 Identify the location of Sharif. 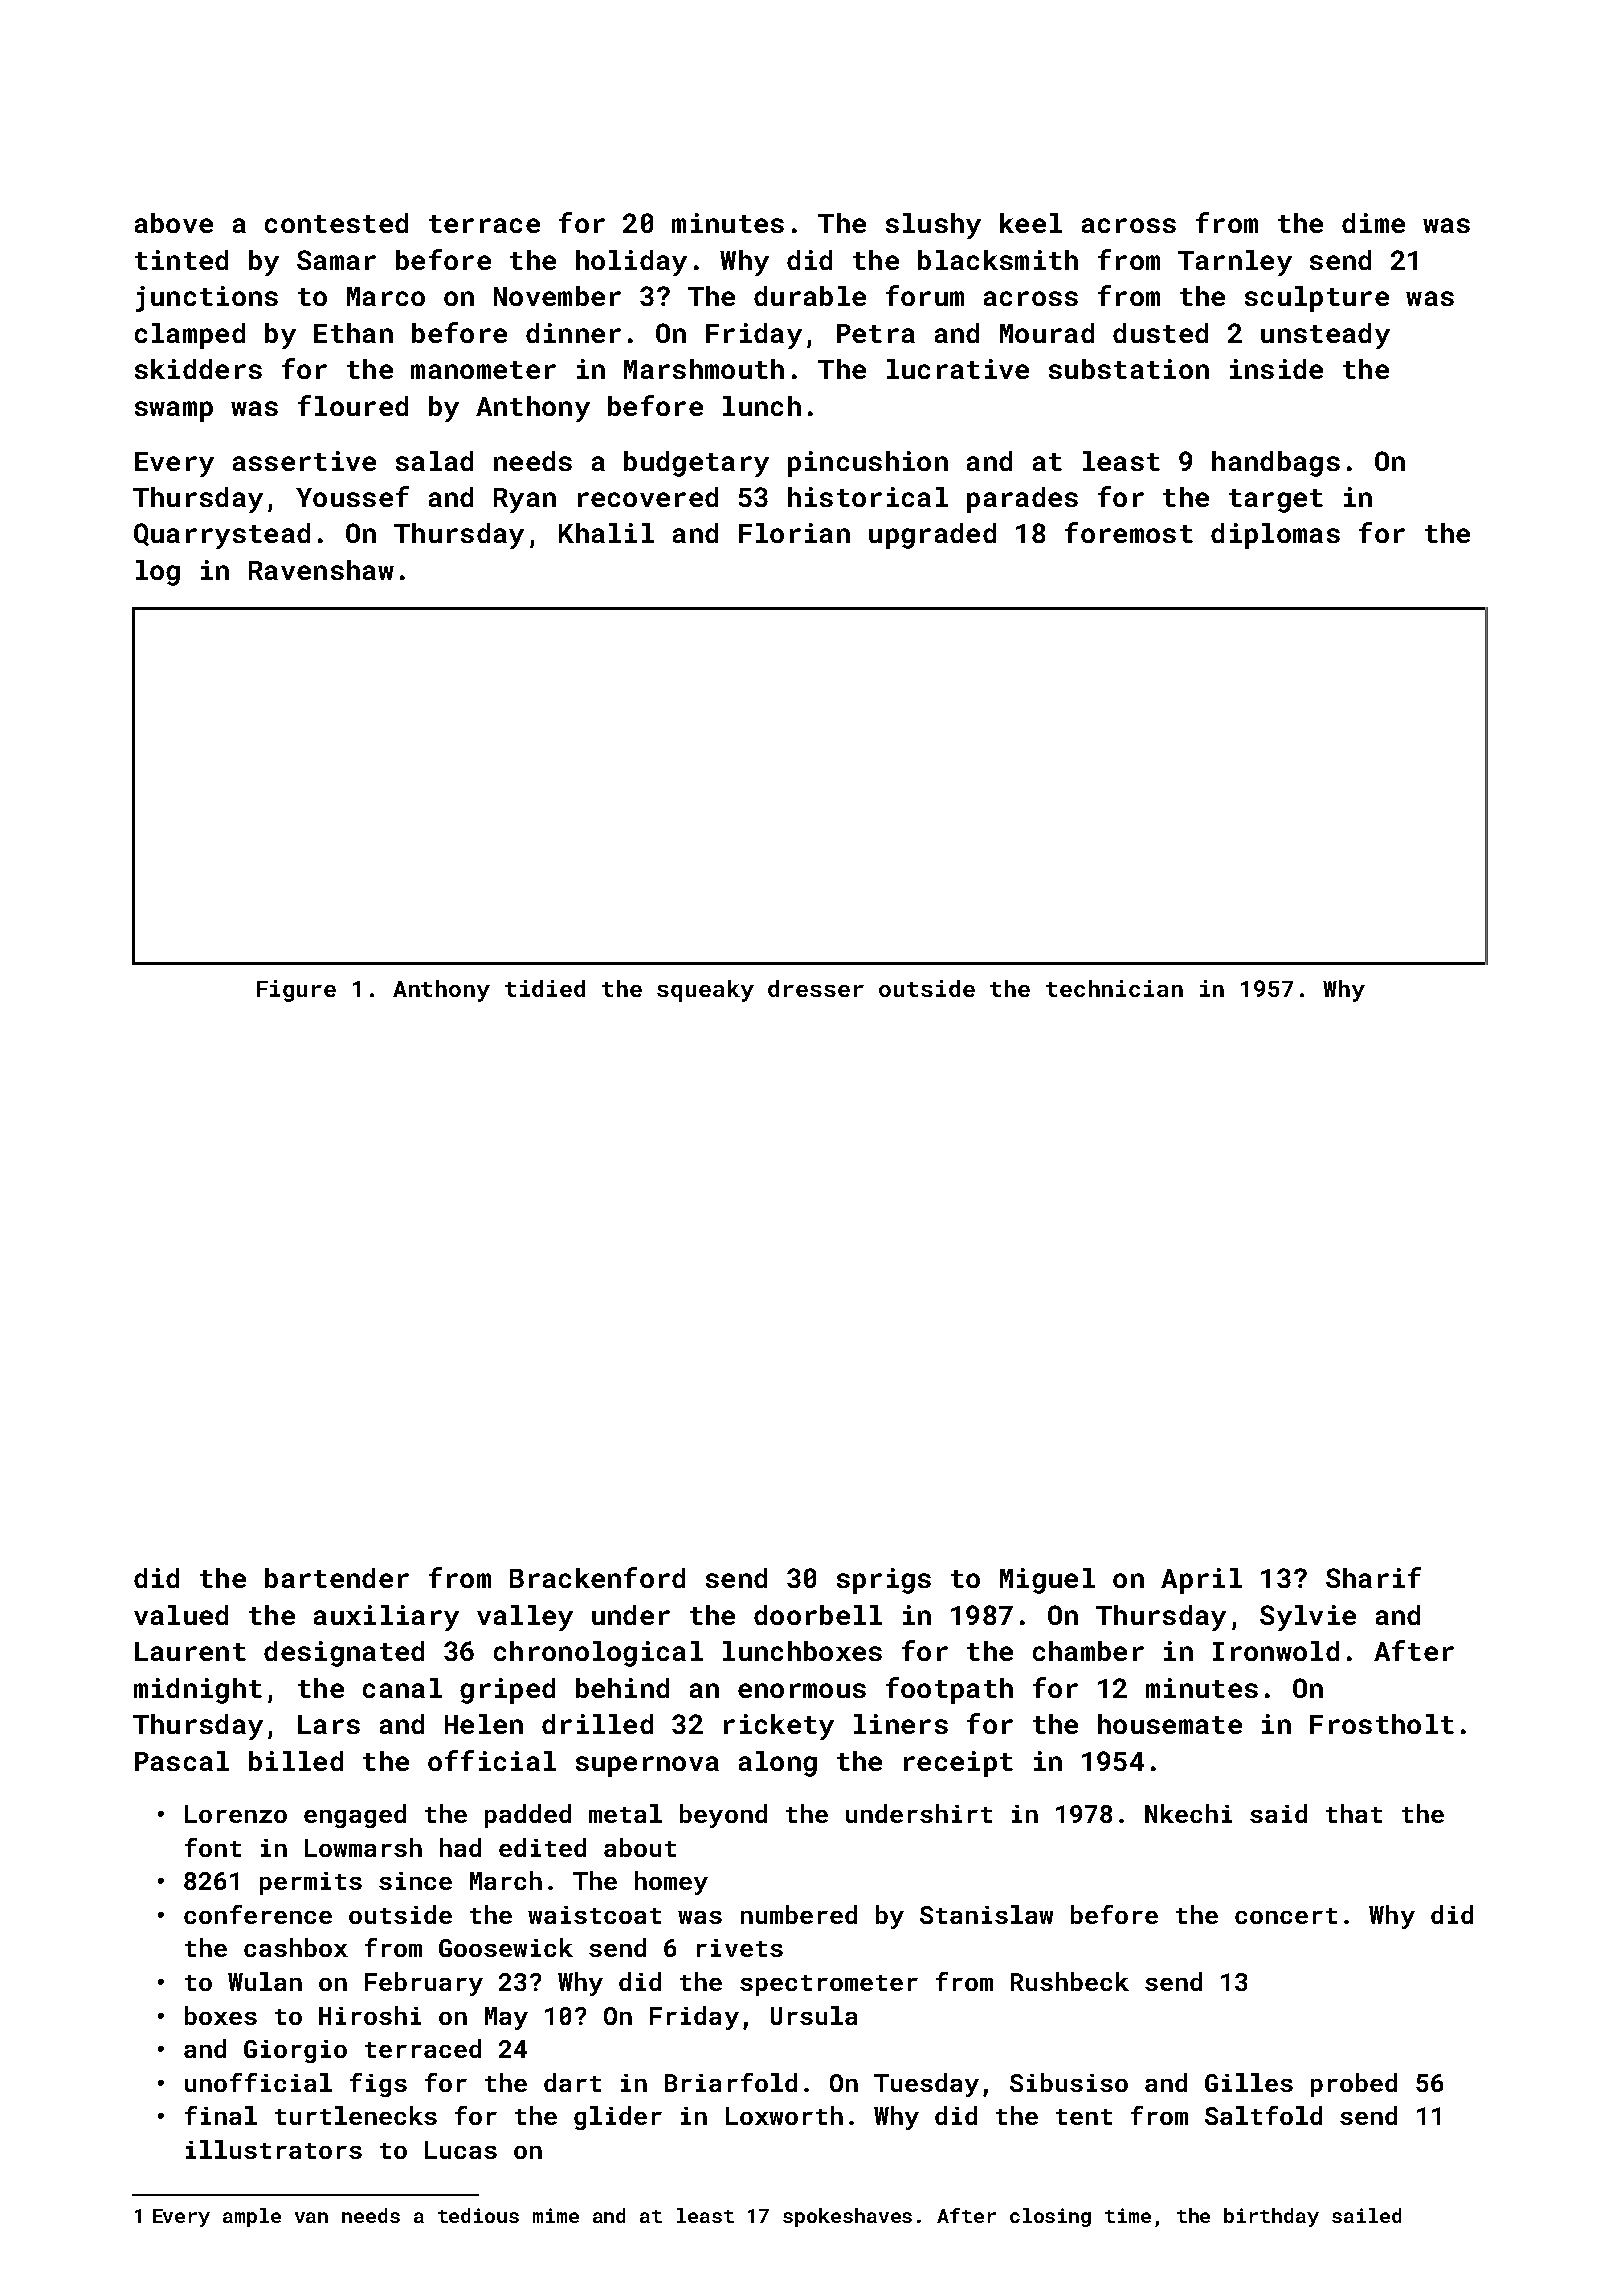
(1373, 1577).
